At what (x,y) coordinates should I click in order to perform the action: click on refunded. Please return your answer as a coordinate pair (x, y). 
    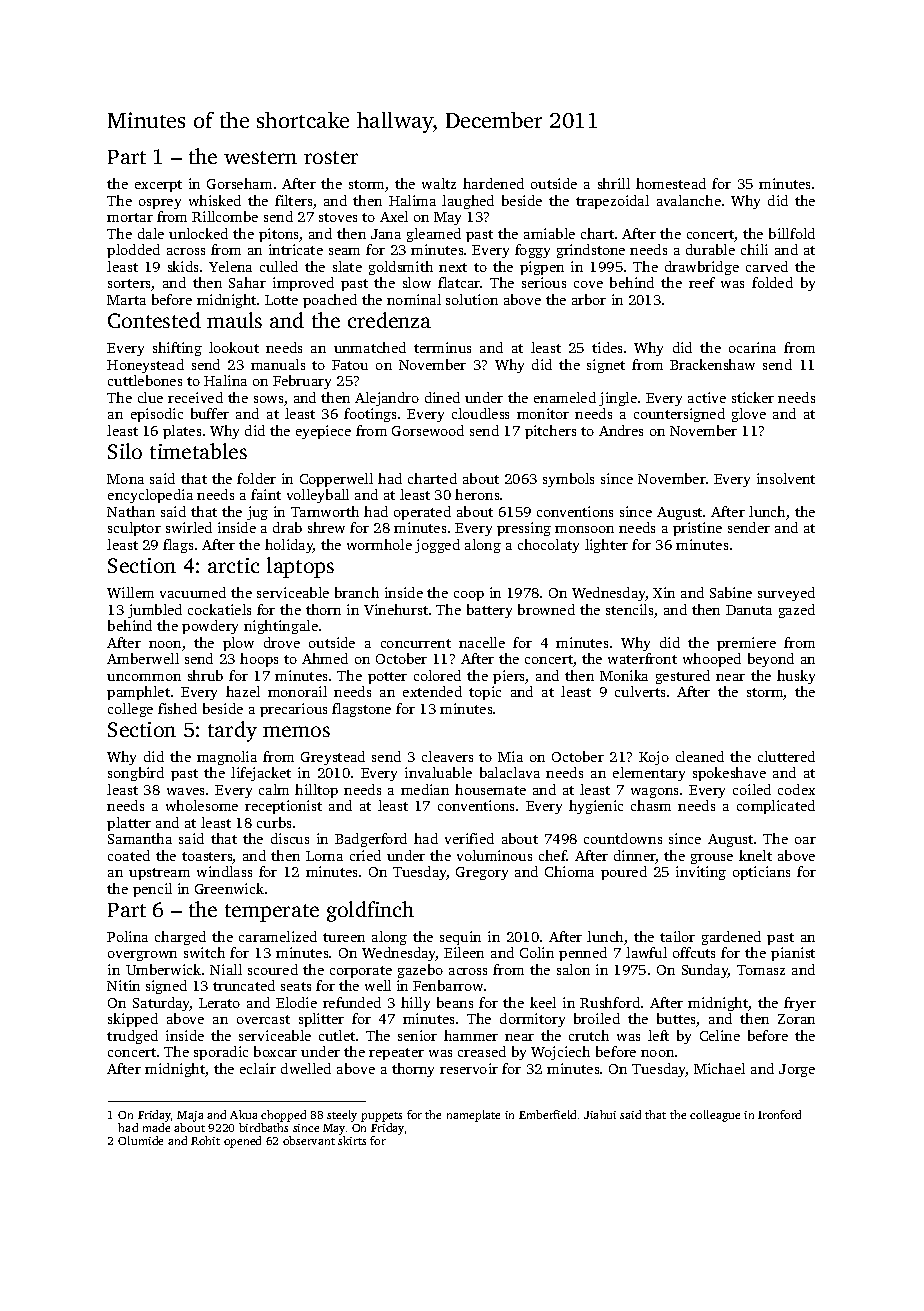
    Looking at the image, I should click on (352, 1002).
